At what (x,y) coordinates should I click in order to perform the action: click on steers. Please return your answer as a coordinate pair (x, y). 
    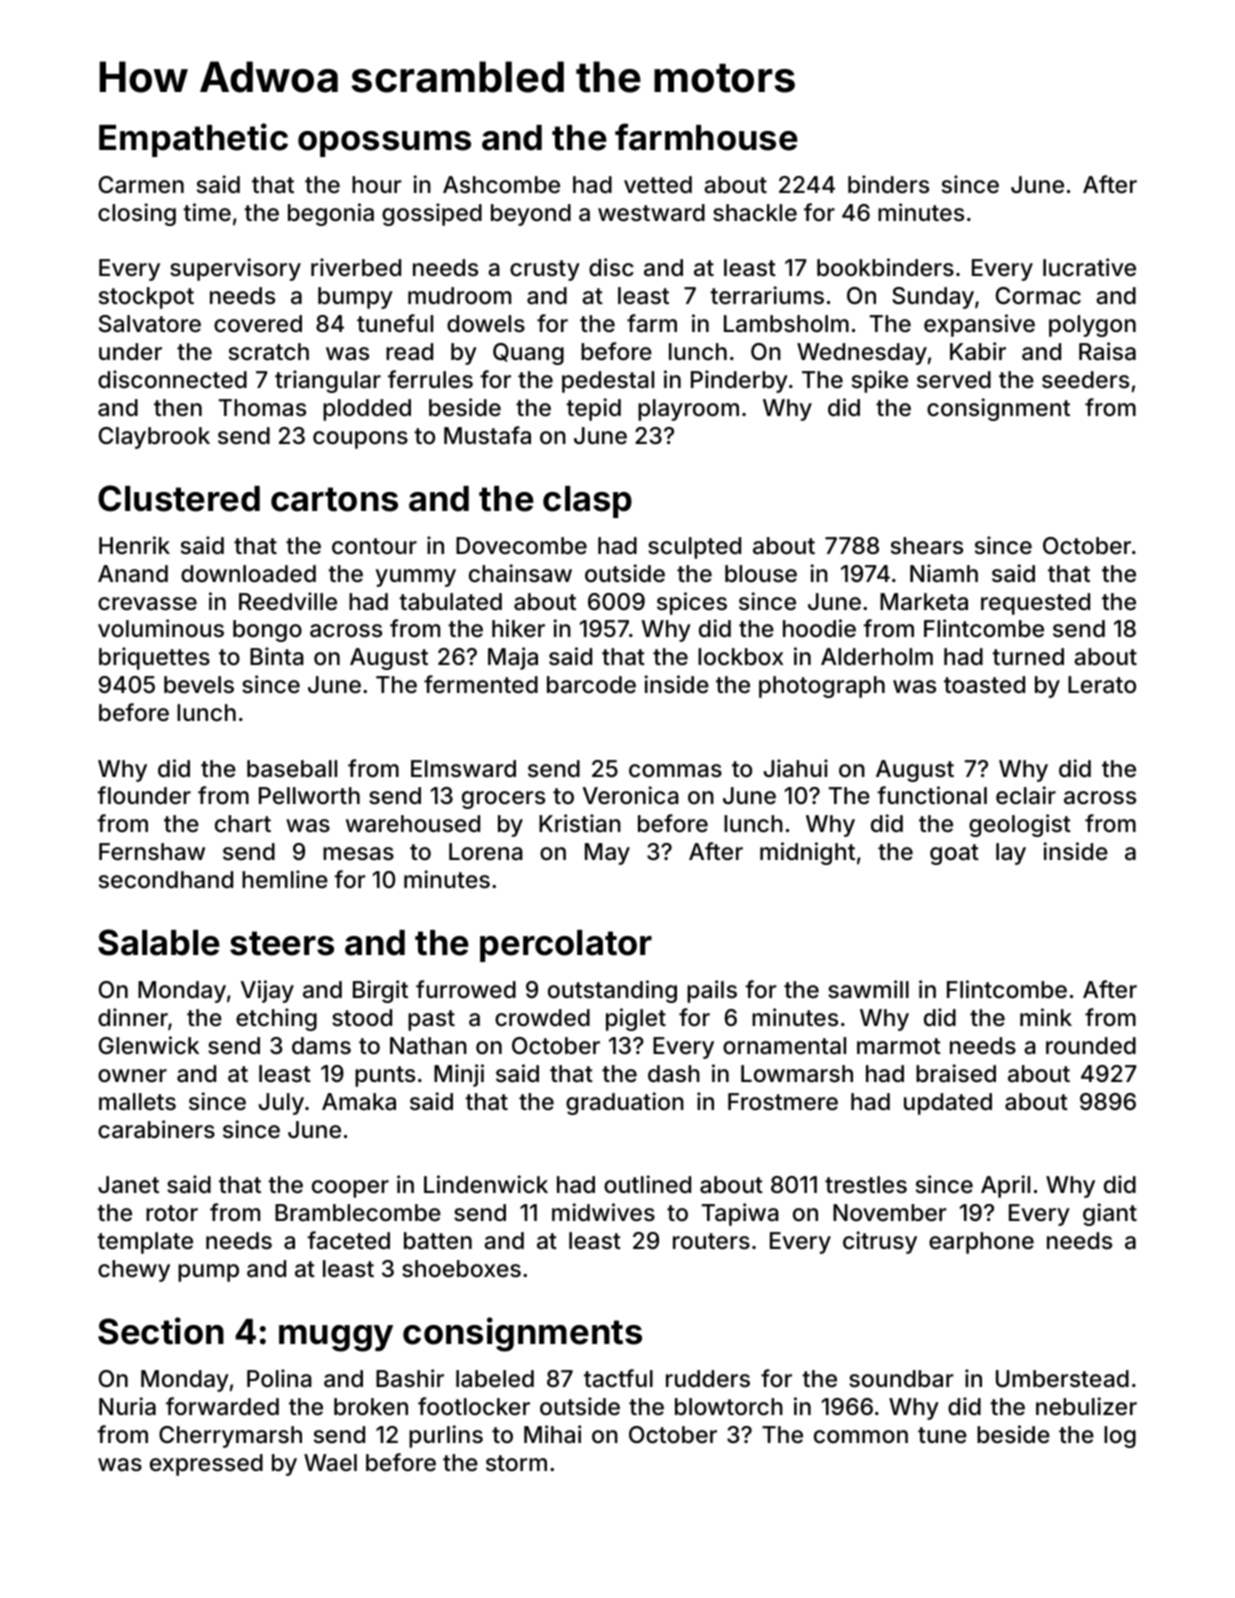
    Looking at the image, I should click on (282, 943).
